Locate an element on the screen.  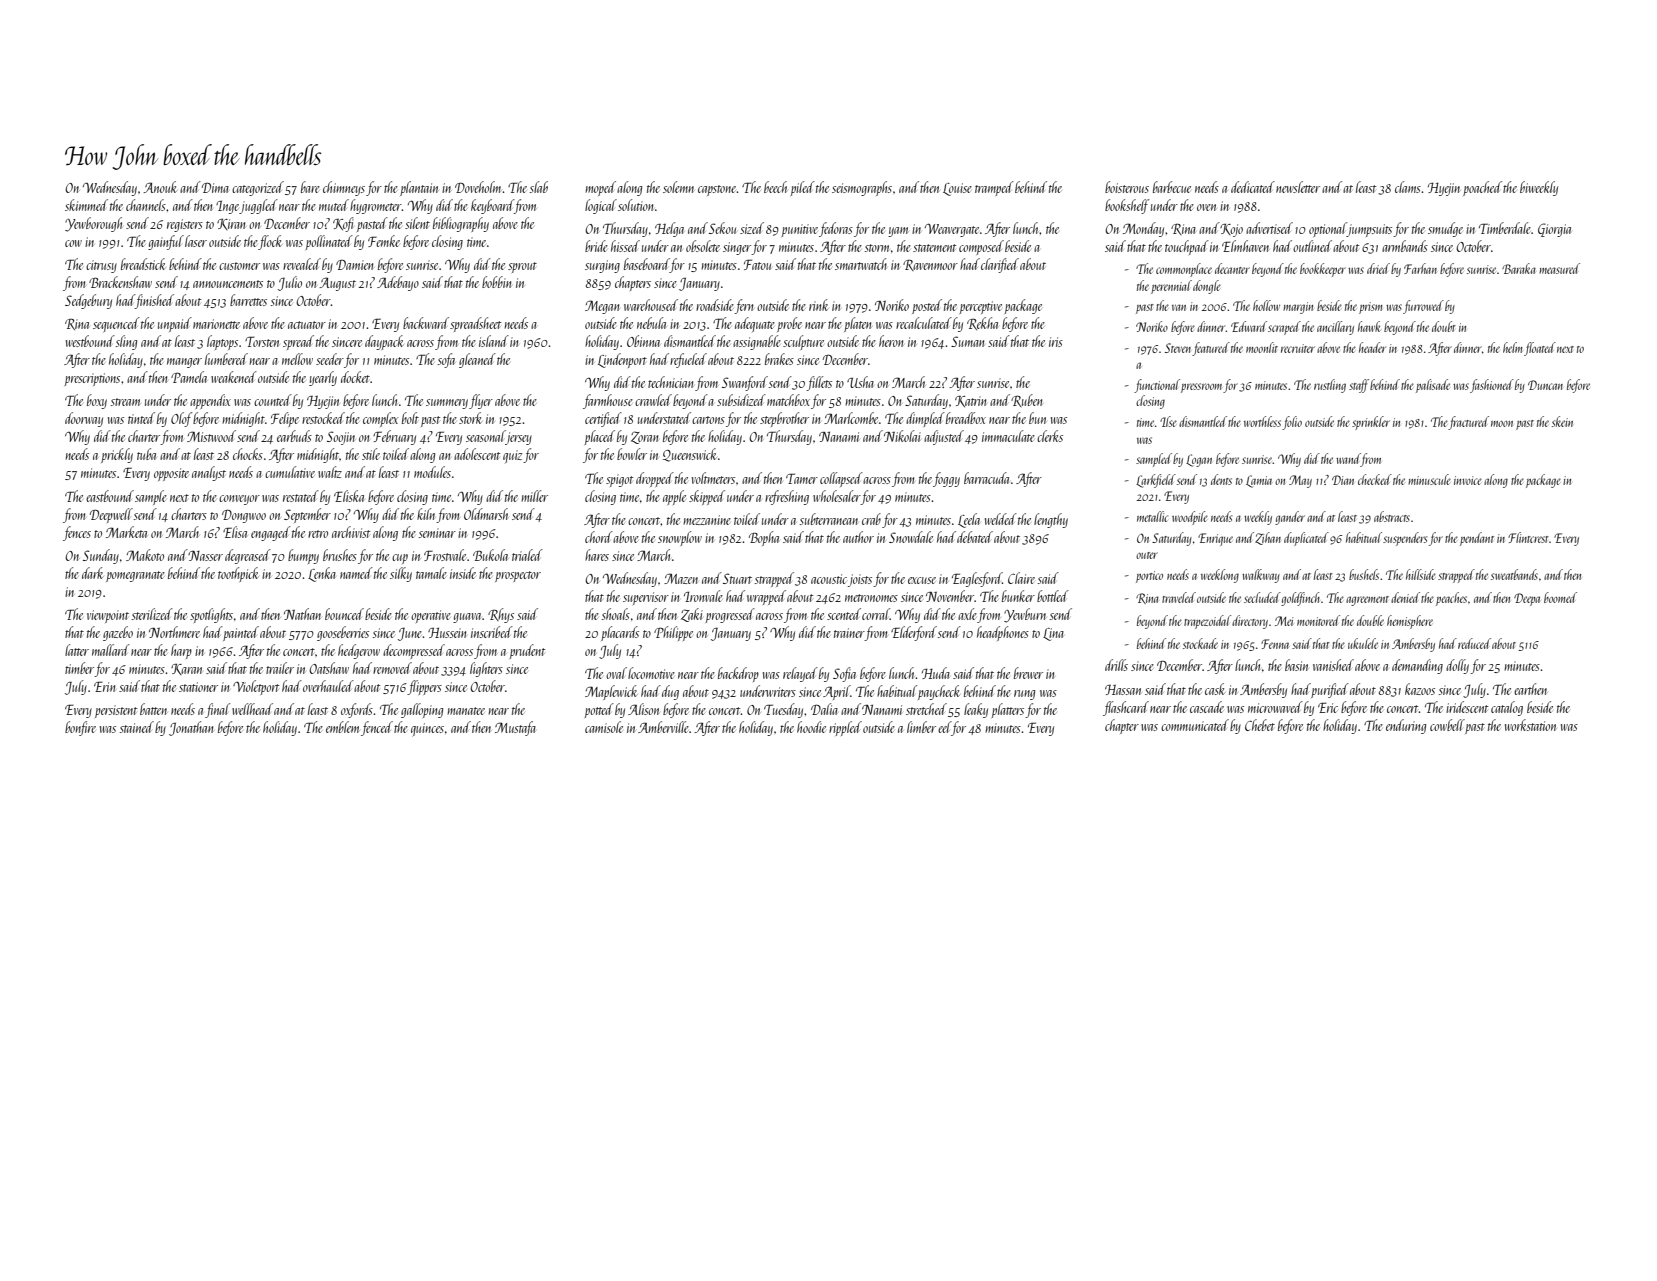
walkway is located at coordinates (1261, 576).
